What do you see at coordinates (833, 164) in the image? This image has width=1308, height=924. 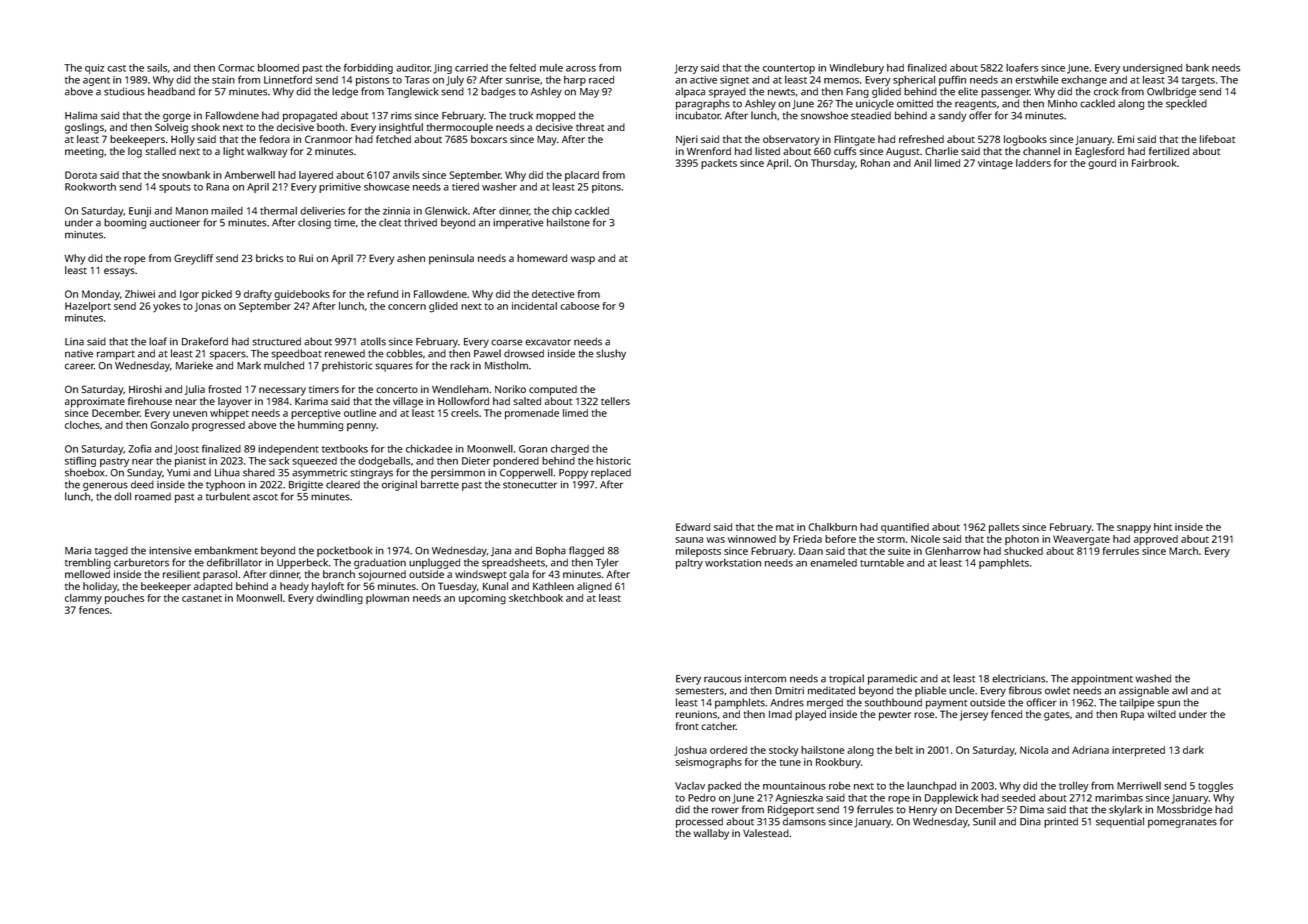 I see `Thursday` at bounding box center [833, 164].
